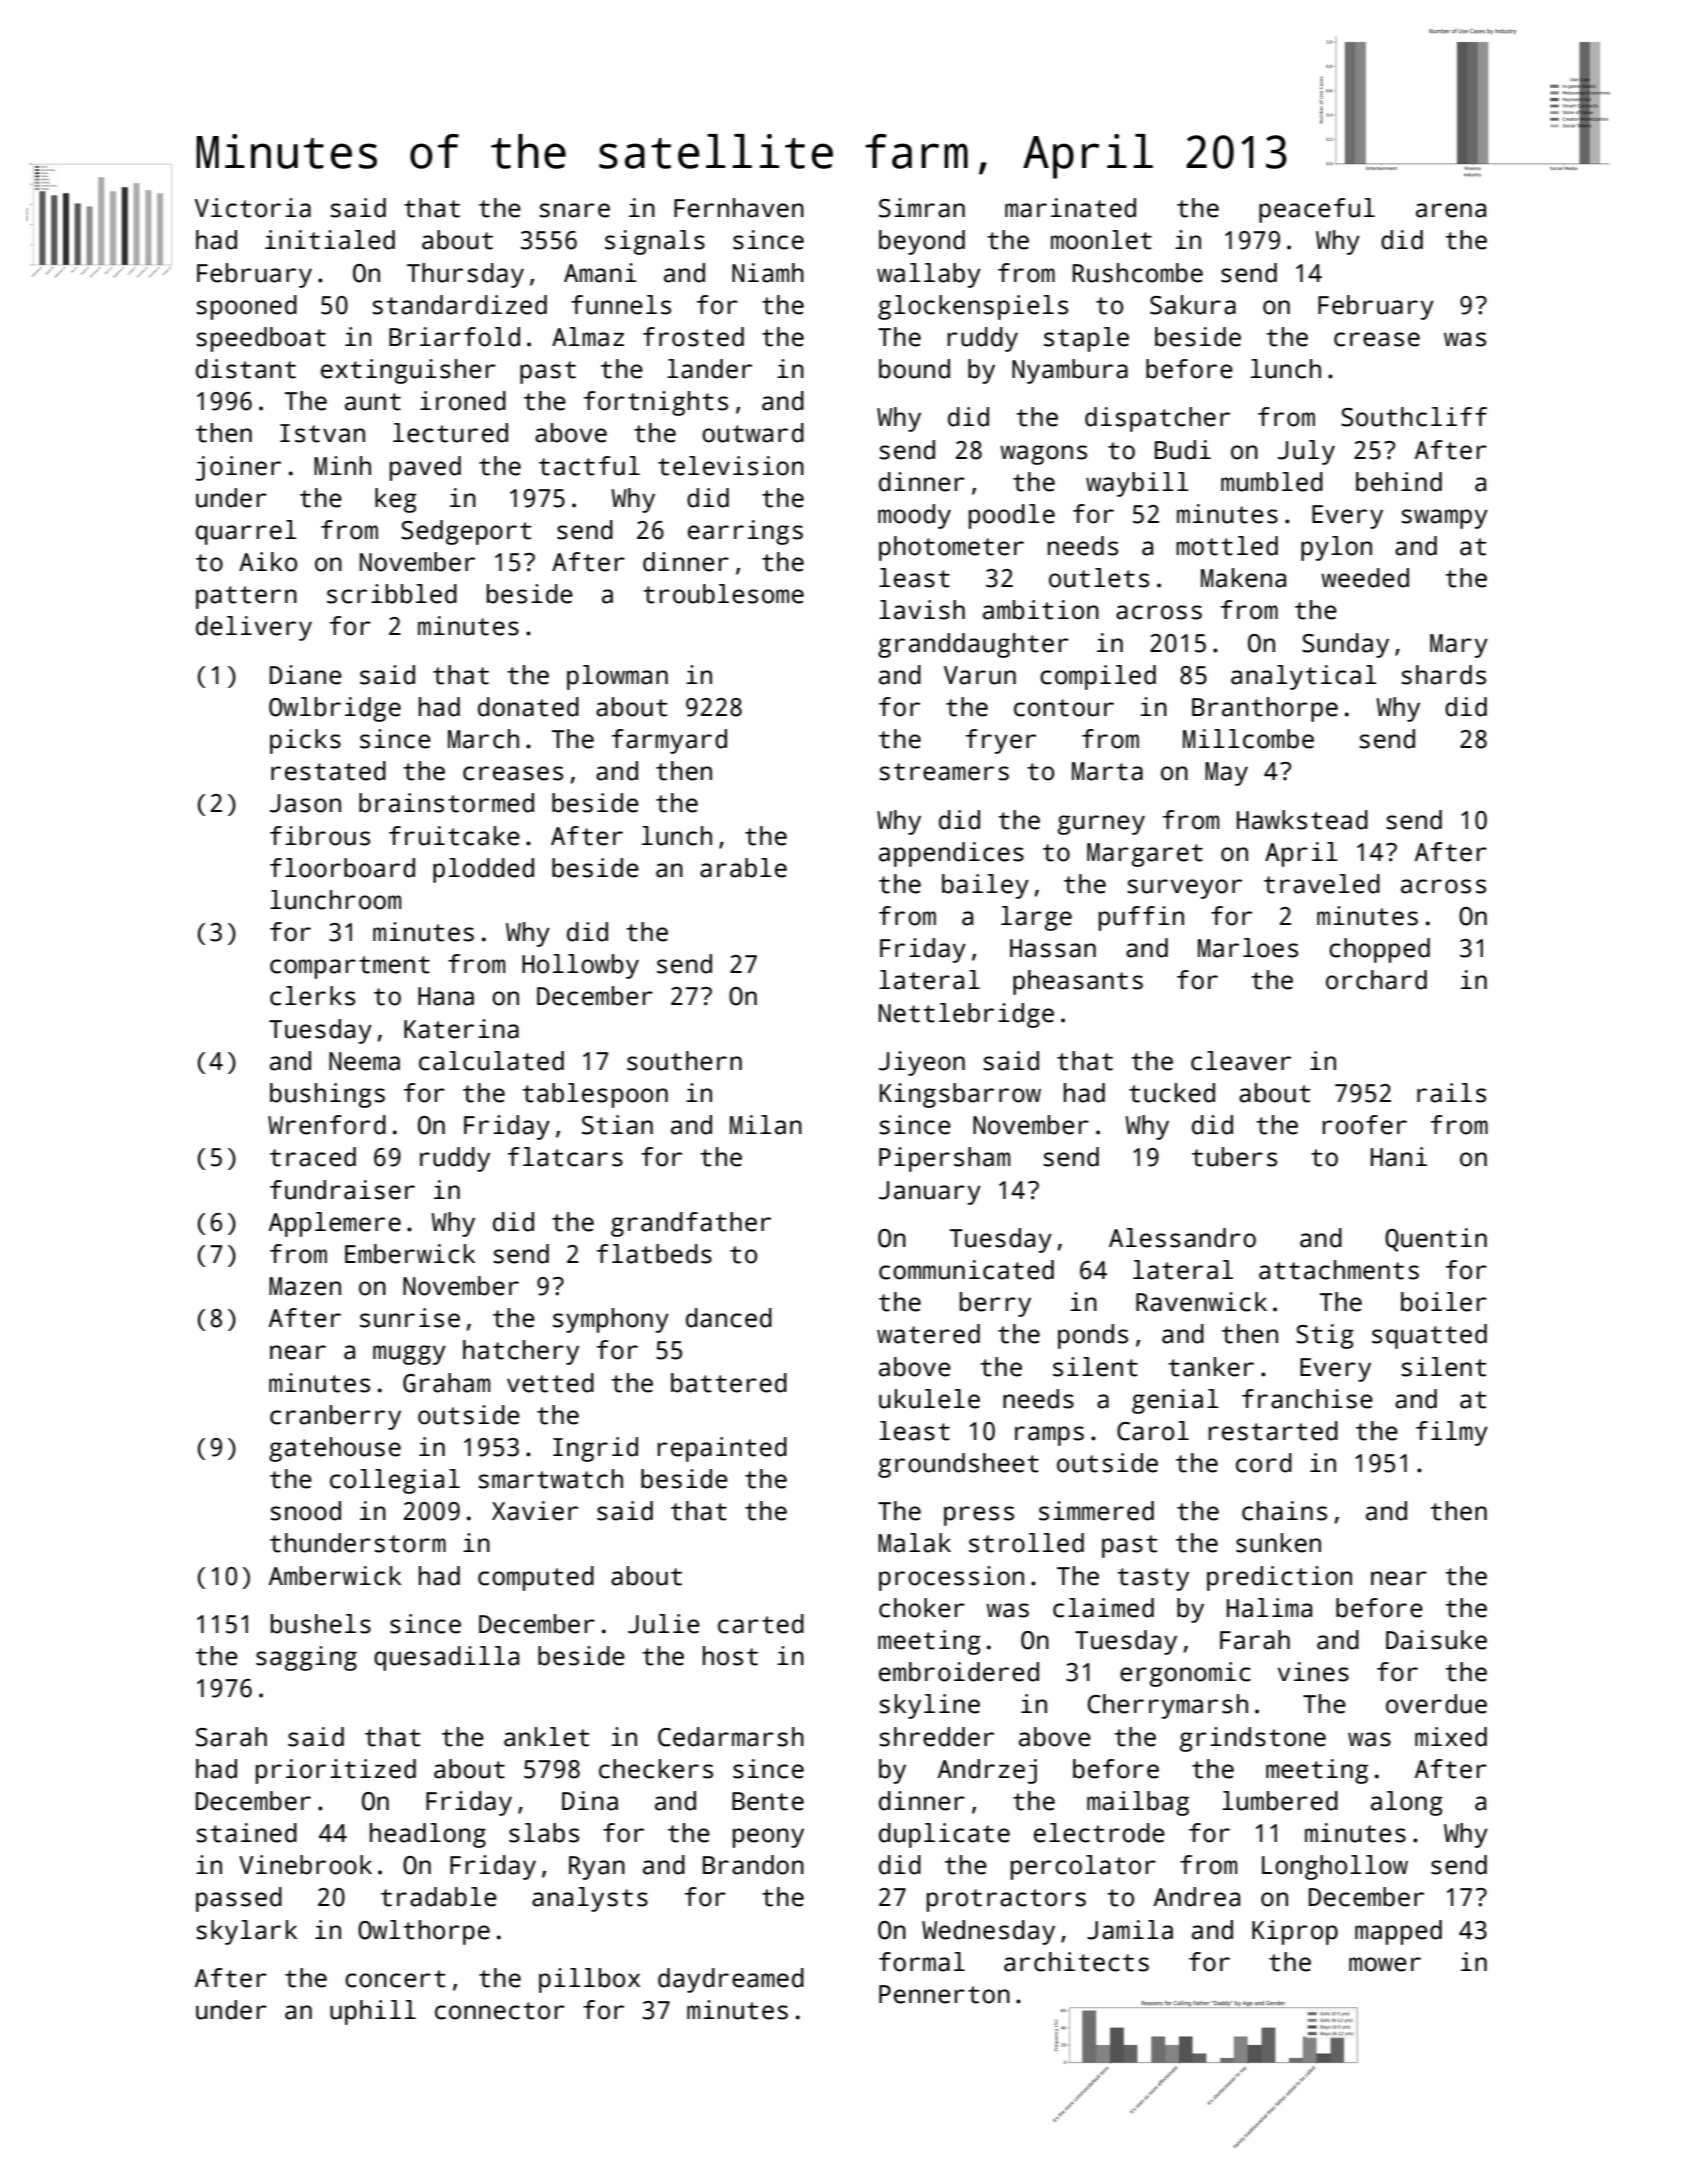  Describe the element at coordinates (1399, 1157) in the page. I see `Hani` at that location.
